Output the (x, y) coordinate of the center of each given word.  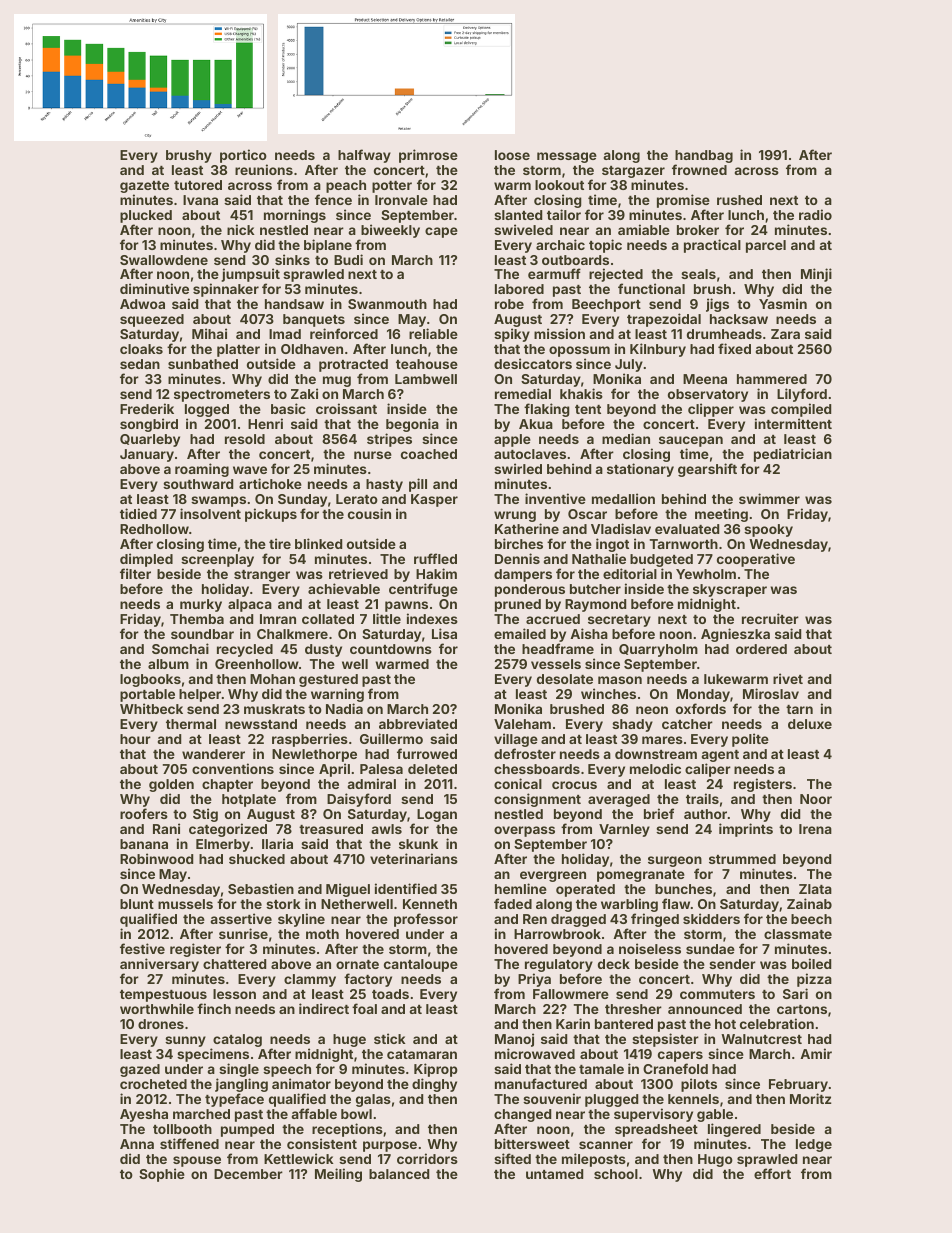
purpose (390, 1146)
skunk (418, 844)
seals (698, 274)
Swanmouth (387, 304)
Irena (815, 829)
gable (715, 1115)
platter (238, 350)
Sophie (162, 1175)
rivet (788, 678)
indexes (432, 618)
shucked (257, 859)
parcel (766, 246)
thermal (191, 724)
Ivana (200, 200)
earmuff (554, 273)
